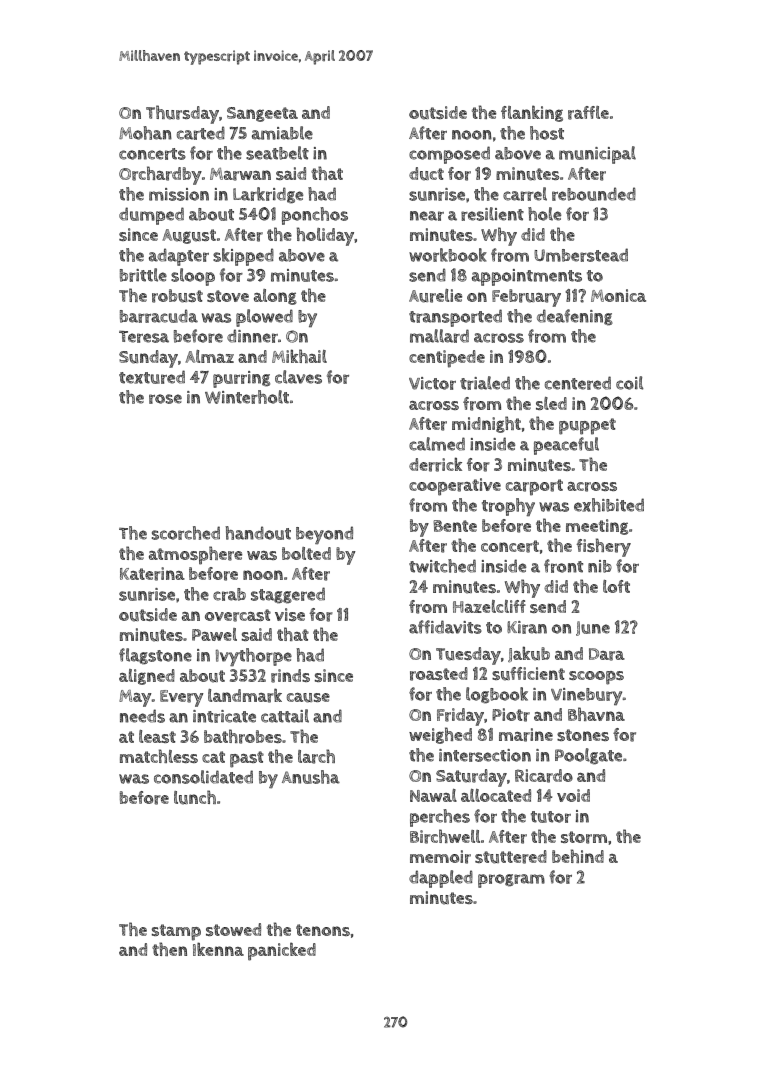  I want to click on front, so click(563, 566).
